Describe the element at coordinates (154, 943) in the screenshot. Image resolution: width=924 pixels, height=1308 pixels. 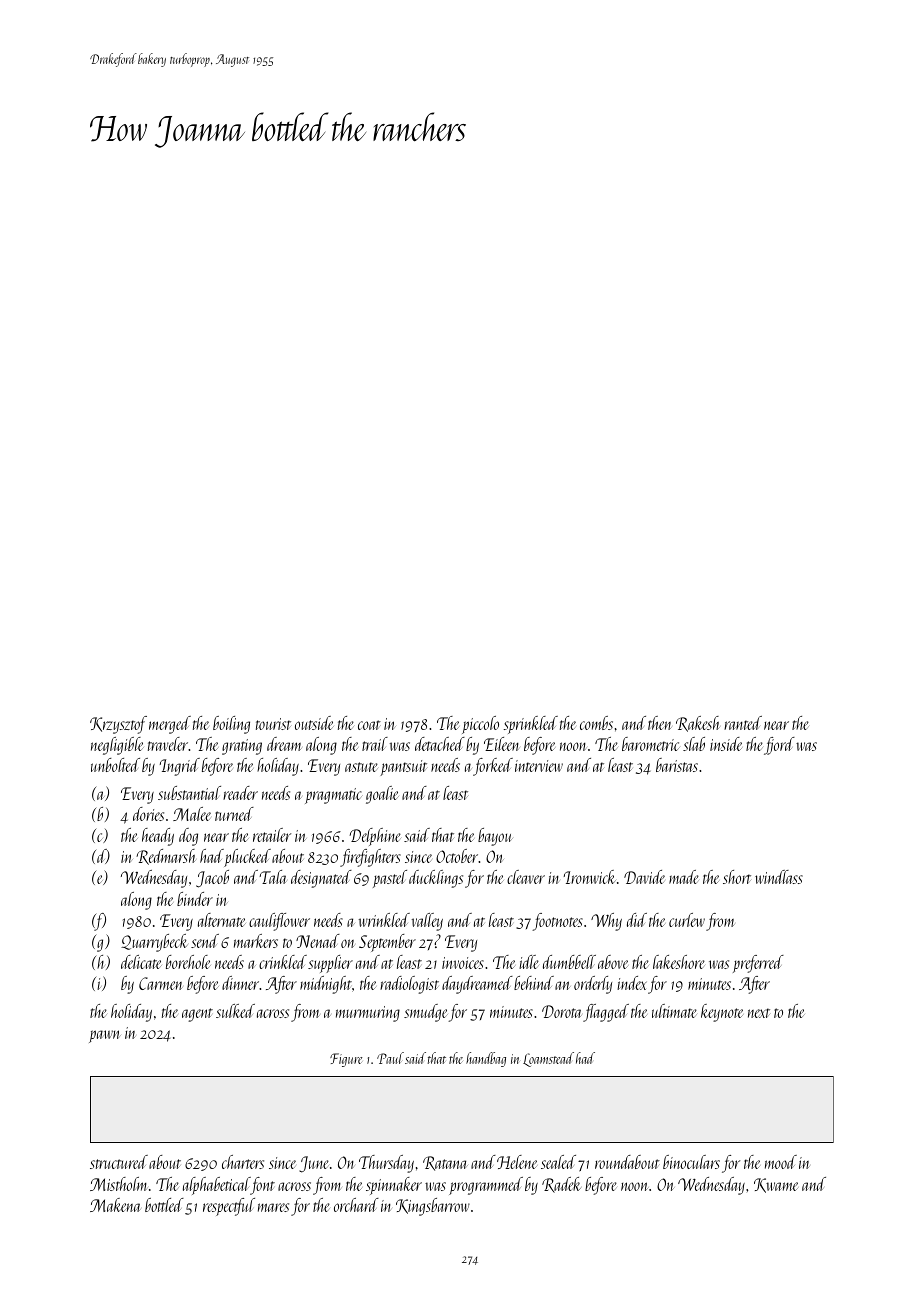
I see `Quarrybeck` at that location.
